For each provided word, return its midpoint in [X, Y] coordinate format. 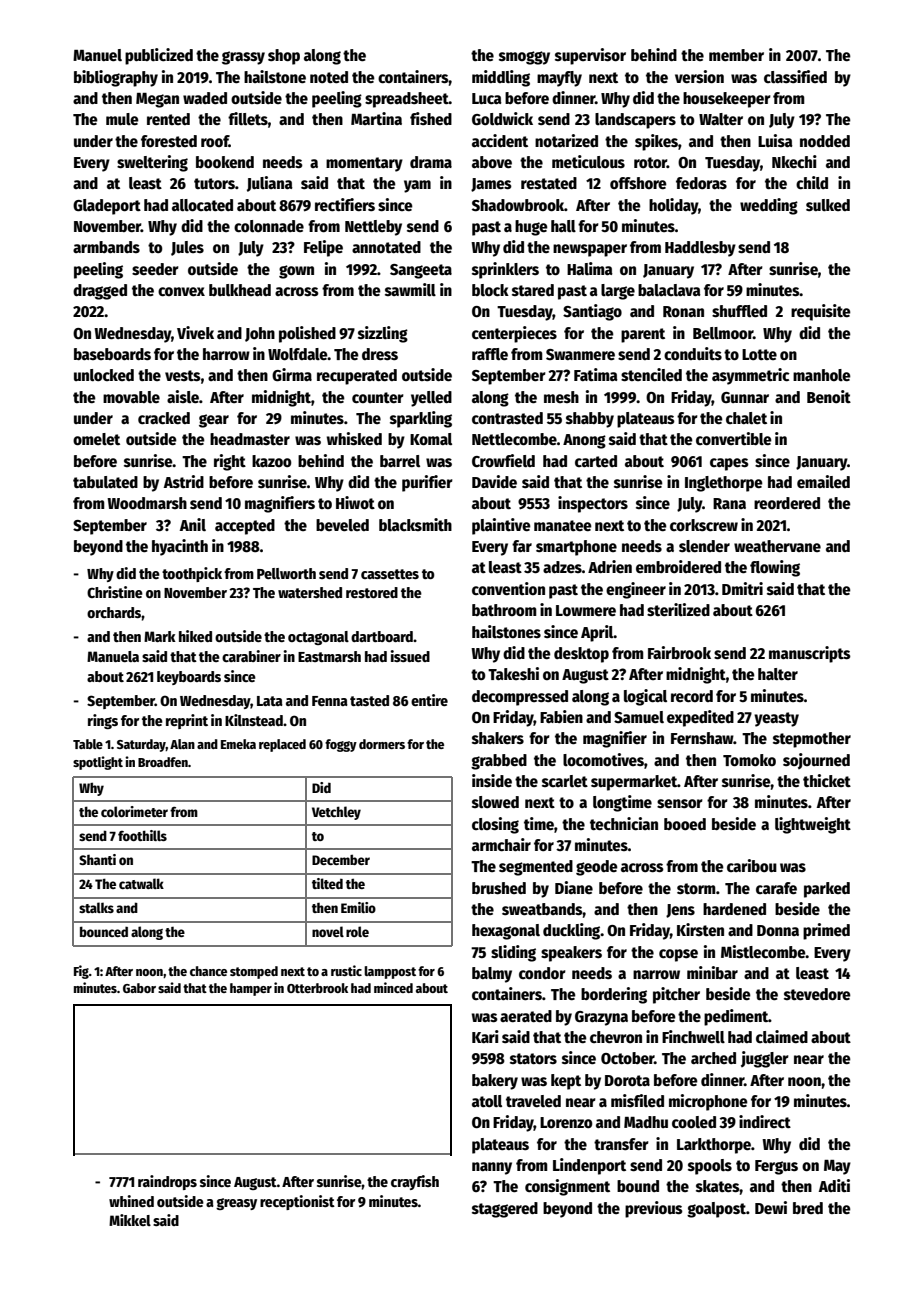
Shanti [97, 859]
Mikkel [130, 1220]
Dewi [771, 1207]
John [260, 334]
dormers [382, 744]
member [736, 55]
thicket [827, 780]
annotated [386, 247]
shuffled [739, 311]
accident [500, 141]
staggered [505, 1210]
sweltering [152, 163]
